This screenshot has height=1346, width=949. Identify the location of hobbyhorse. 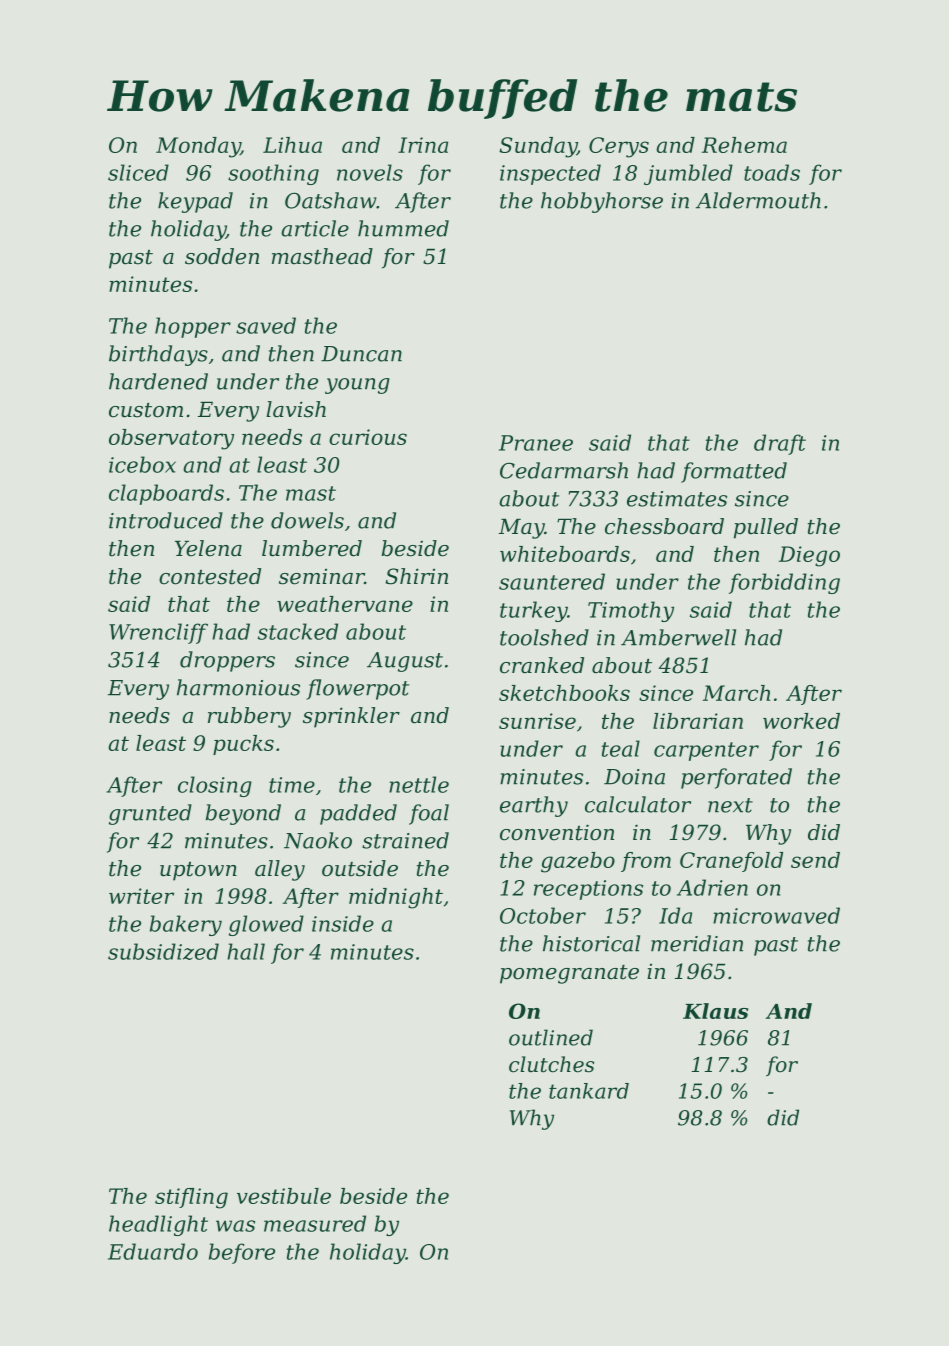
(602, 202).
